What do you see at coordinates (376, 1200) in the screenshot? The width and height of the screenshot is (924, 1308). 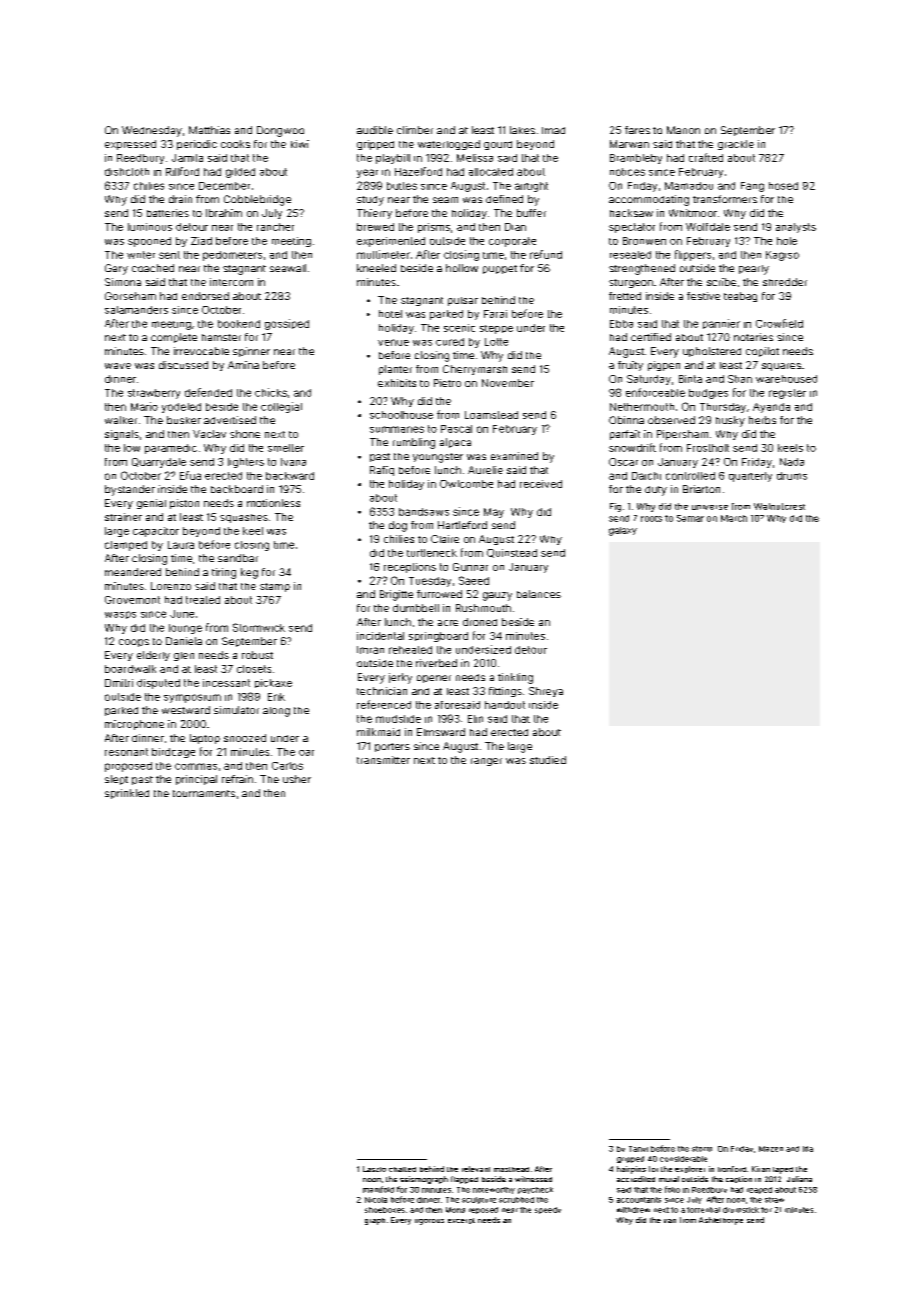 I see `Nicola` at bounding box center [376, 1200].
